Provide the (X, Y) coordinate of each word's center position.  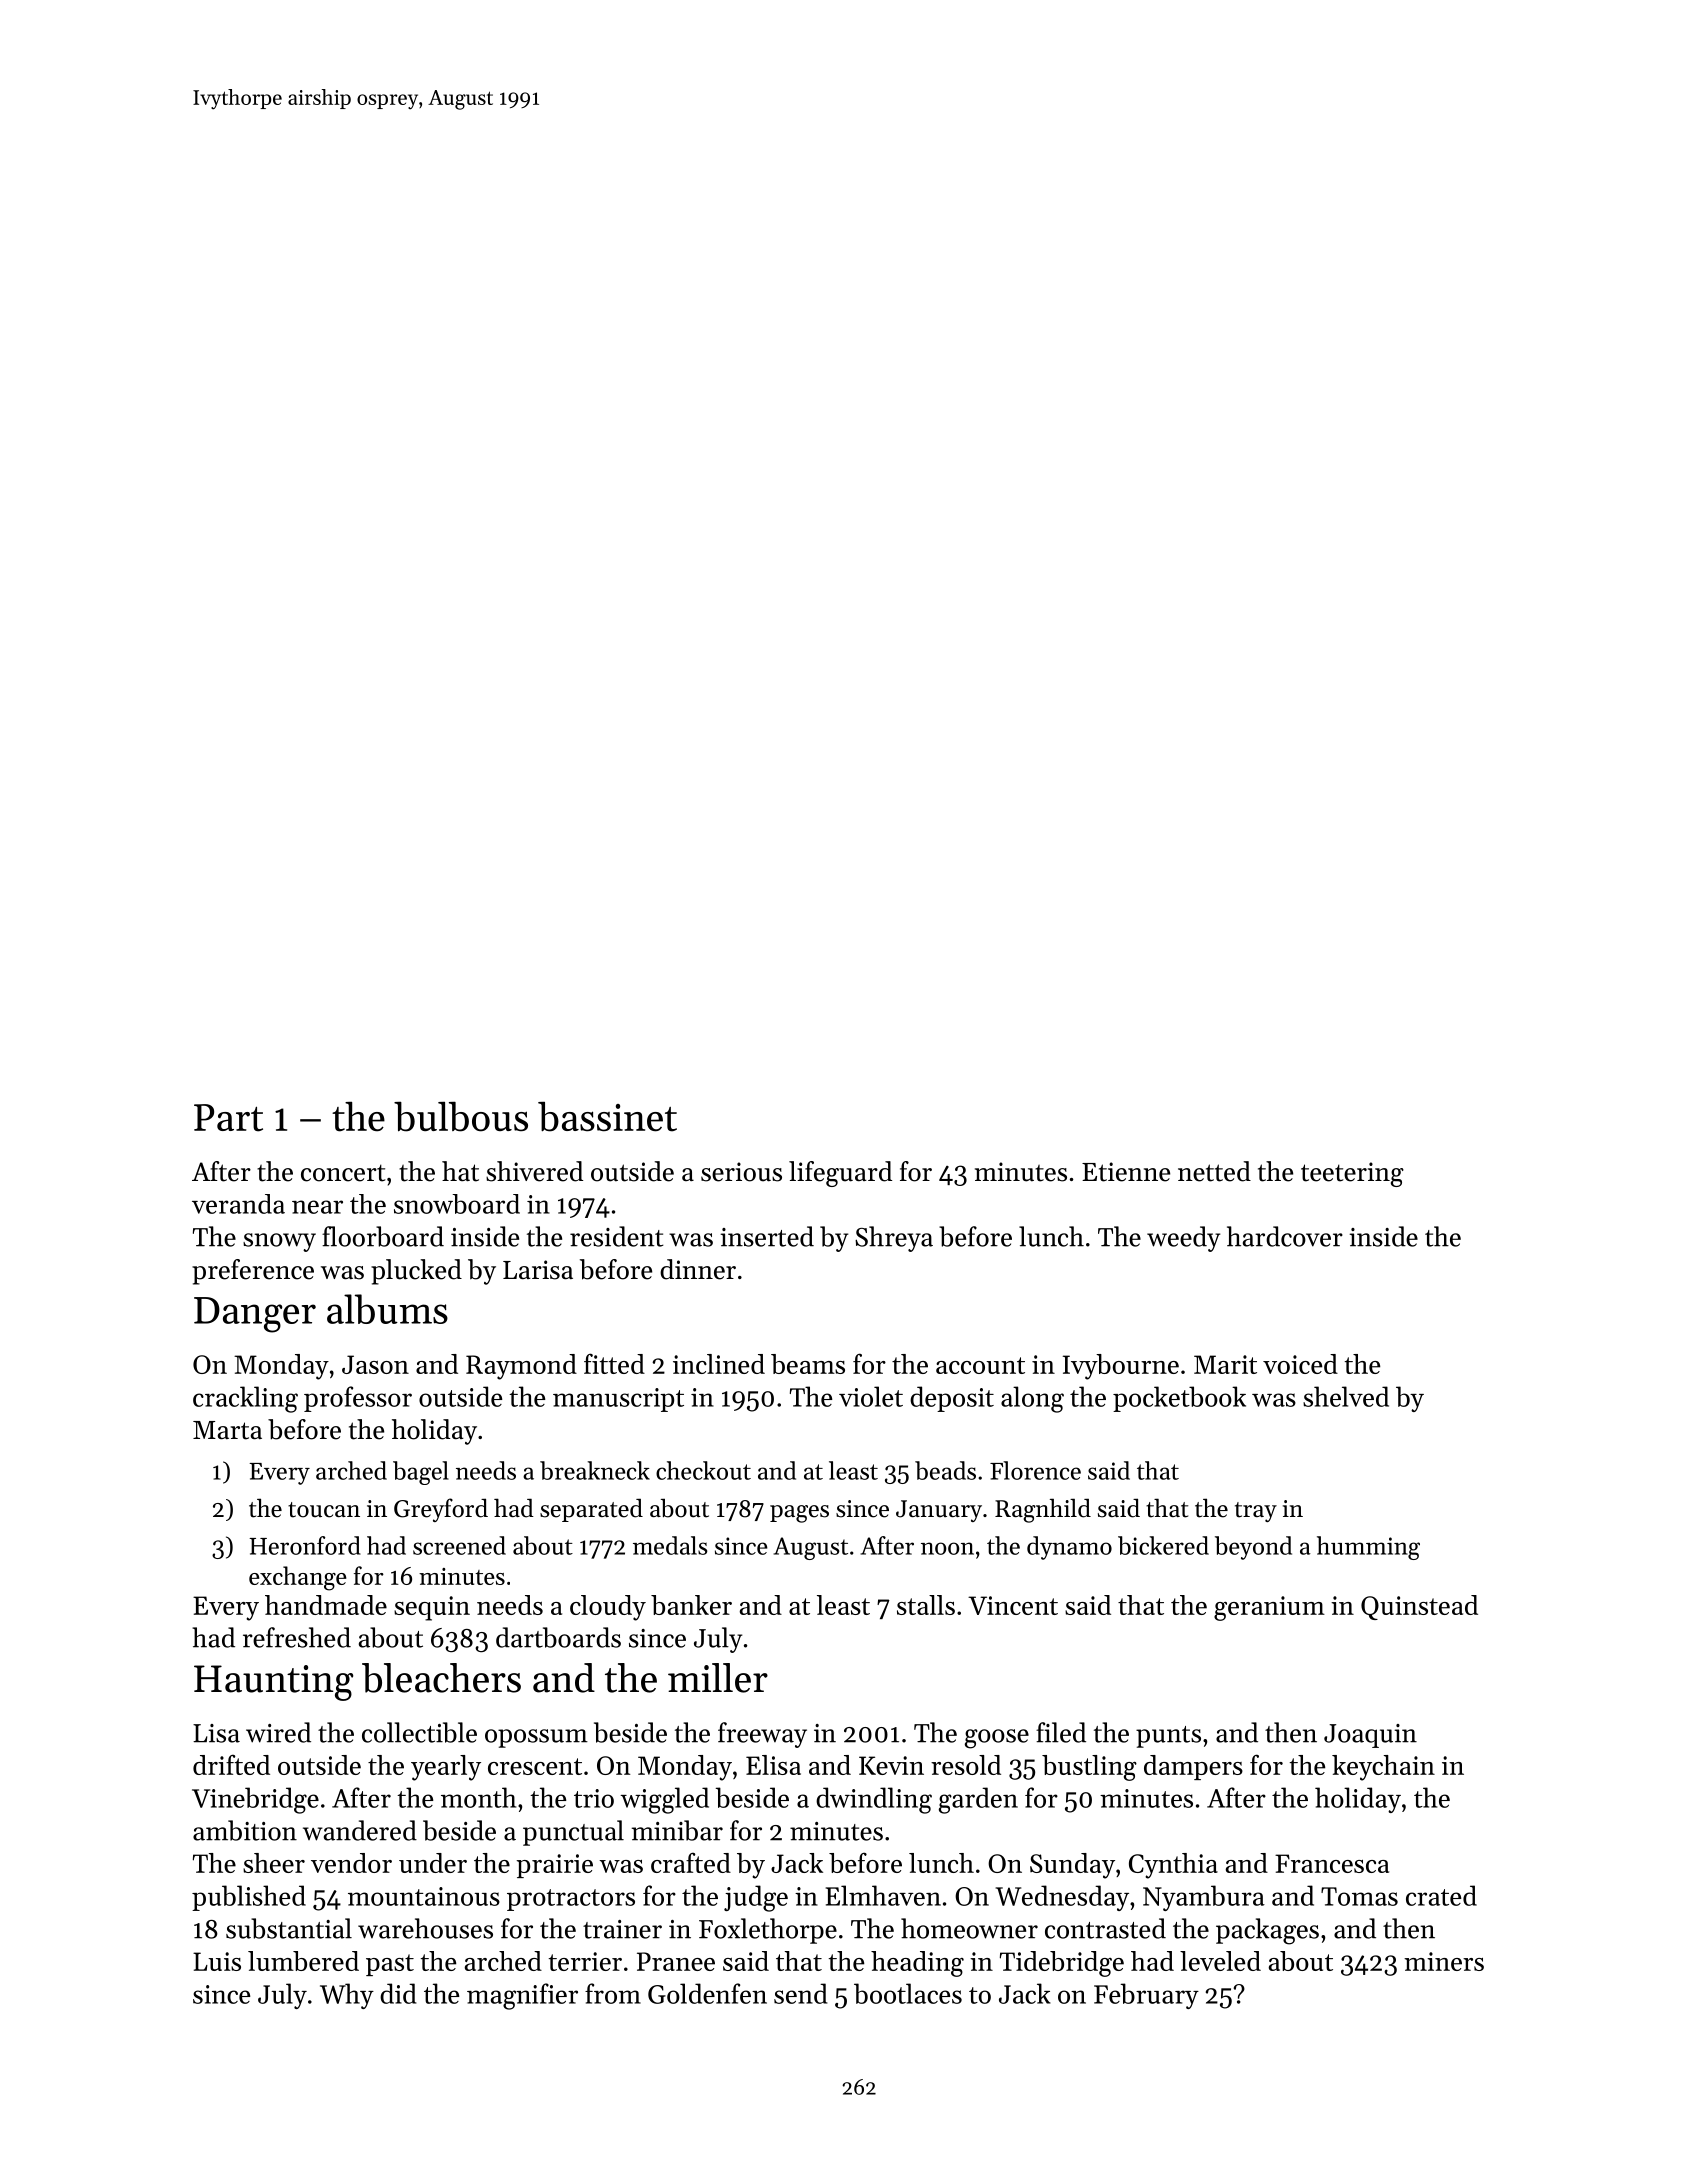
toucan (324, 1510)
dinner (698, 1269)
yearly (446, 1768)
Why (347, 1996)
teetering (1352, 1174)
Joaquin (1370, 1736)
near (317, 1207)
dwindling (874, 1800)
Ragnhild (1043, 1510)
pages (799, 1514)
